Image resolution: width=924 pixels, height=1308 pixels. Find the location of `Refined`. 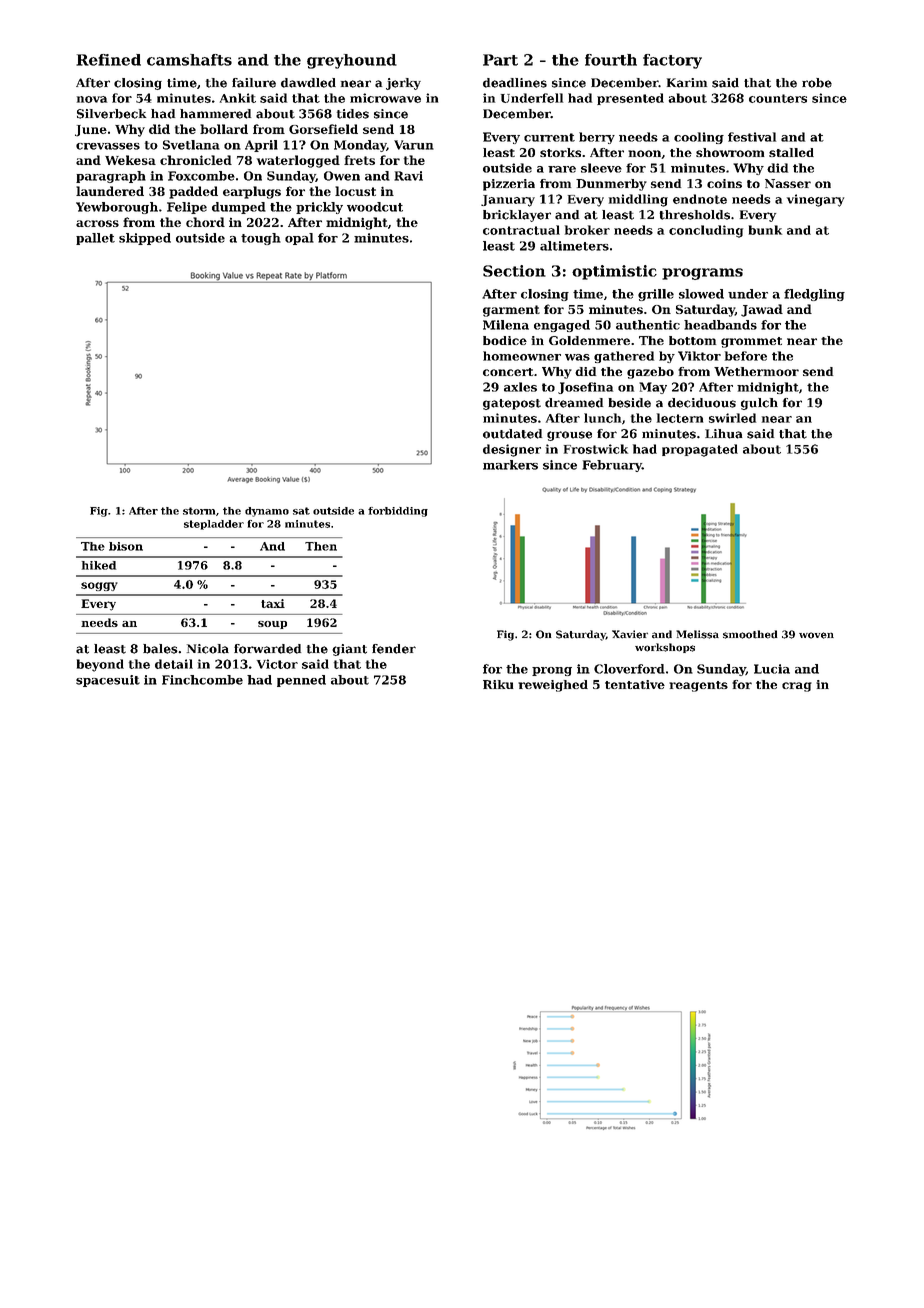

Refined is located at coordinates (108, 60).
